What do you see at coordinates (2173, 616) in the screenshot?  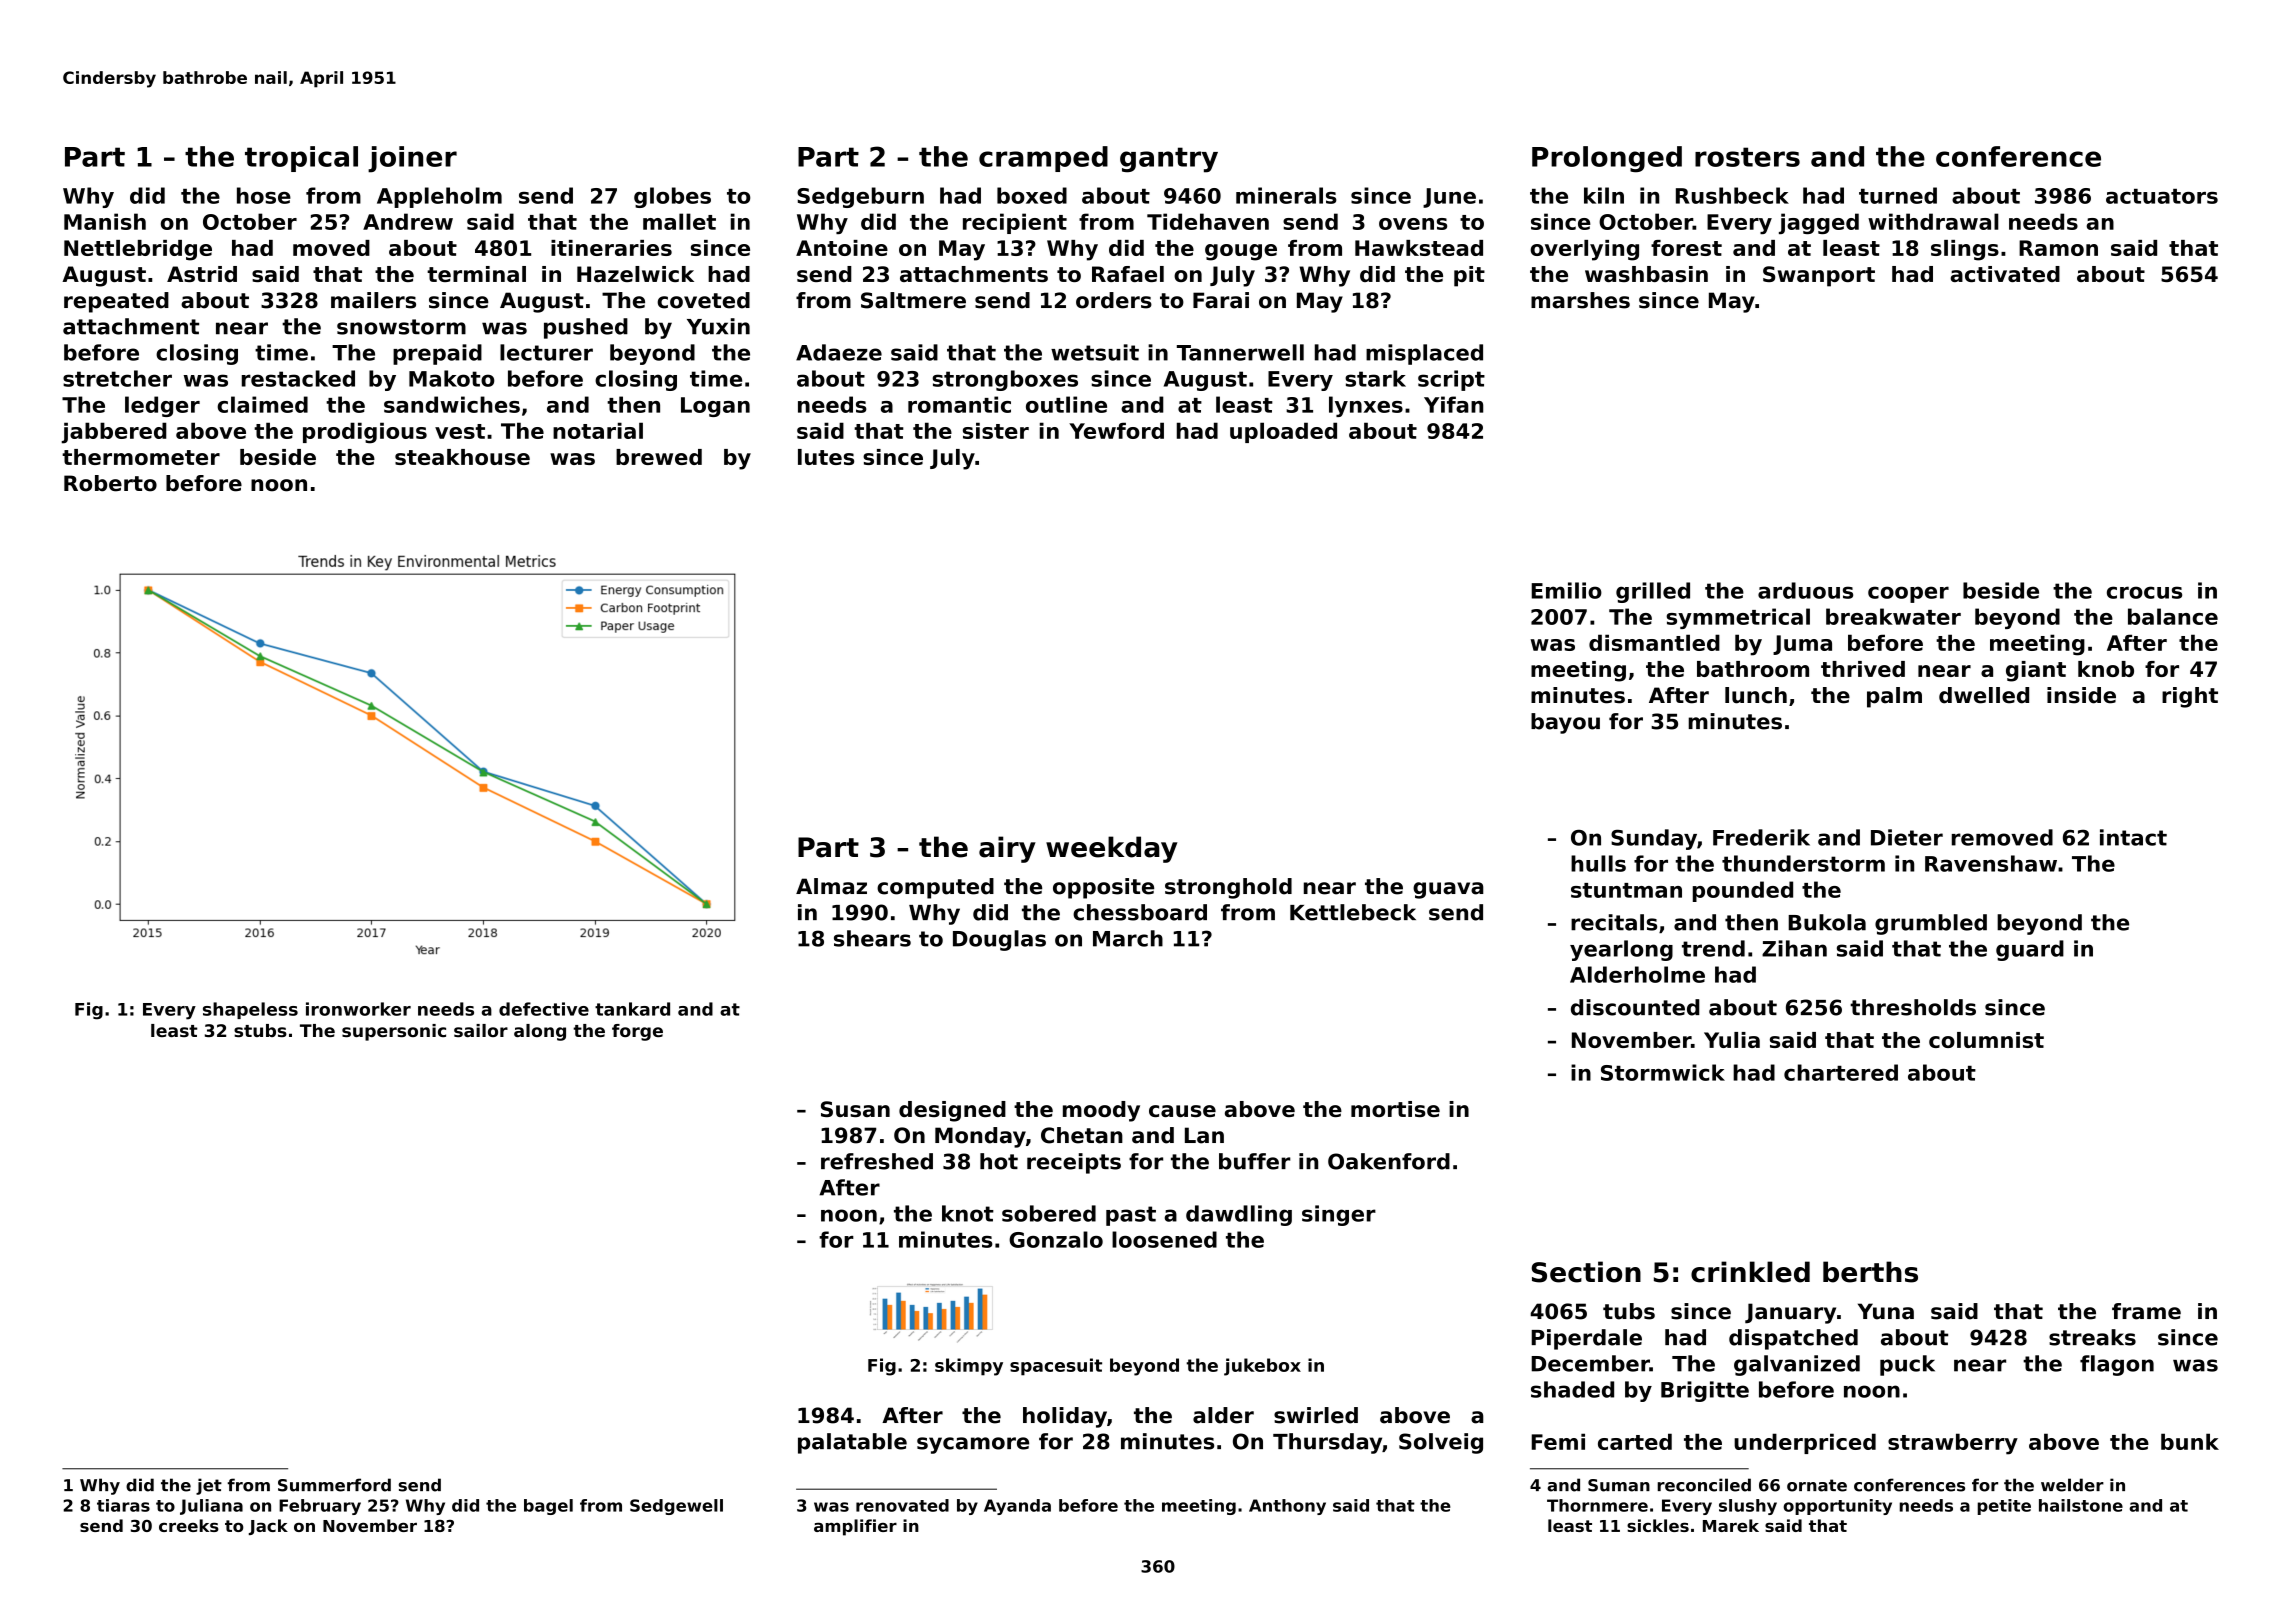 I see `balance` at bounding box center [2173, 616].
